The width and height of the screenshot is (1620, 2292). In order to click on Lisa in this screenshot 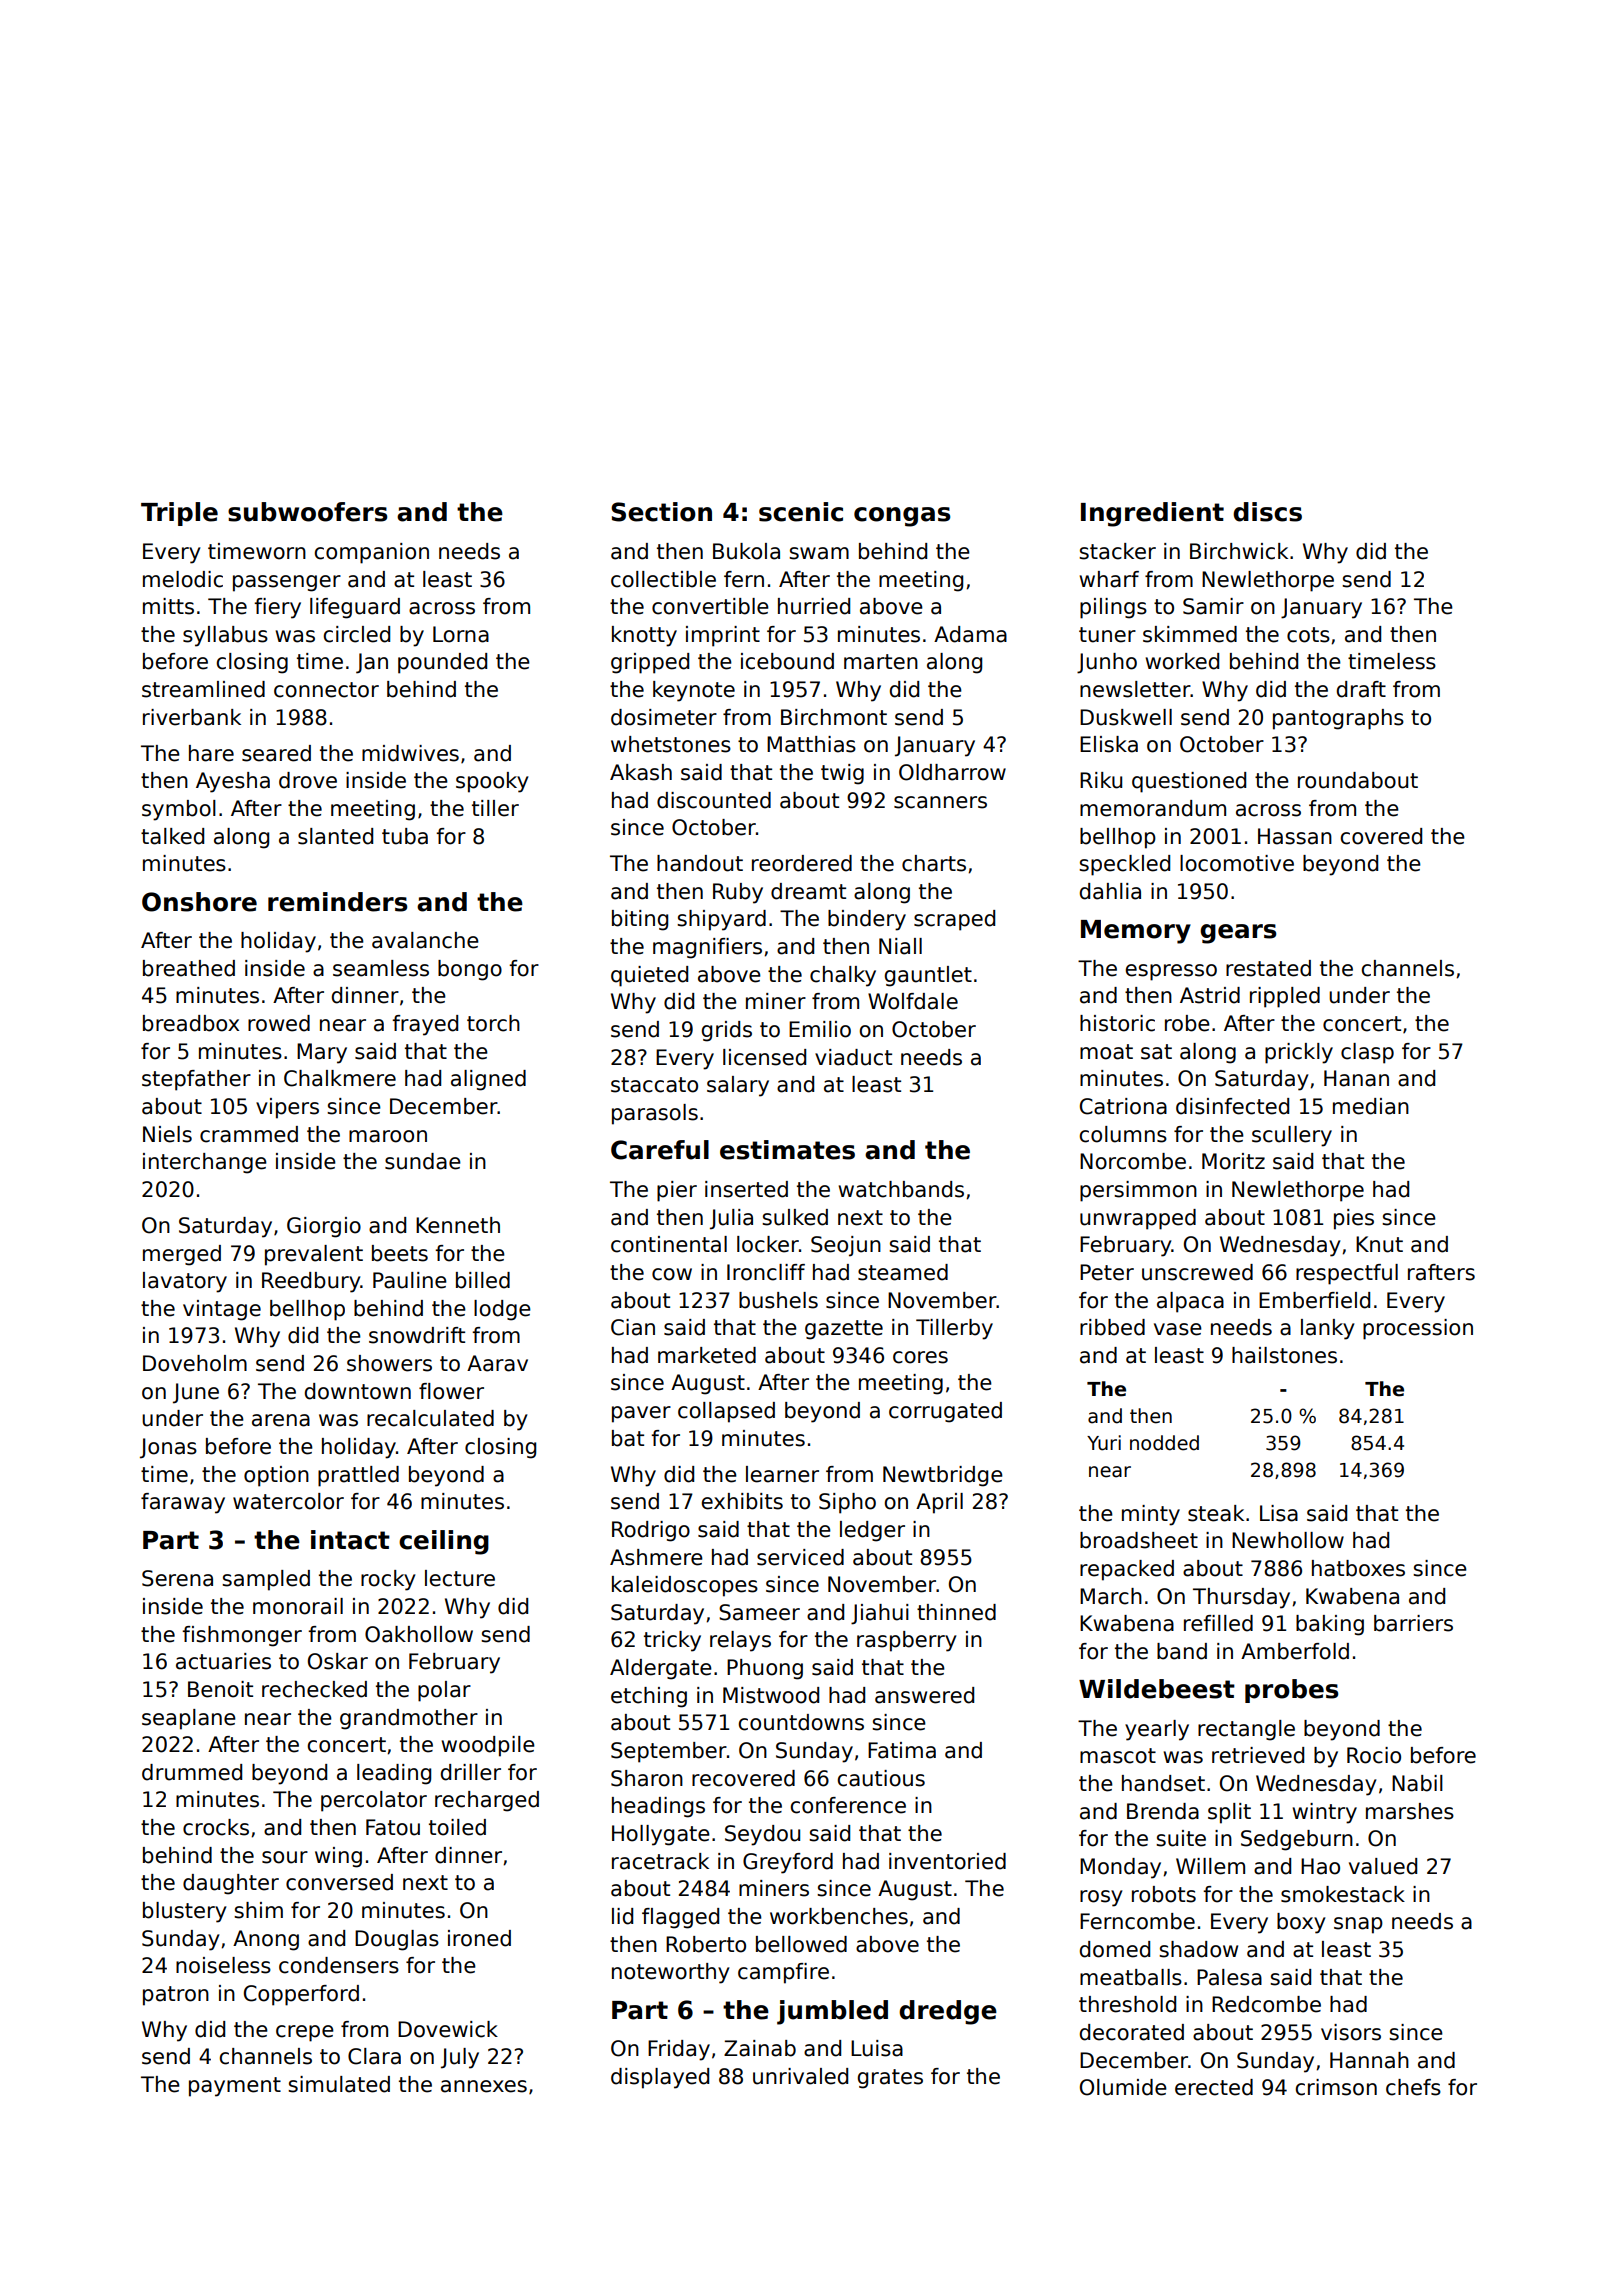, I will do `click(1279, 1513)`.
